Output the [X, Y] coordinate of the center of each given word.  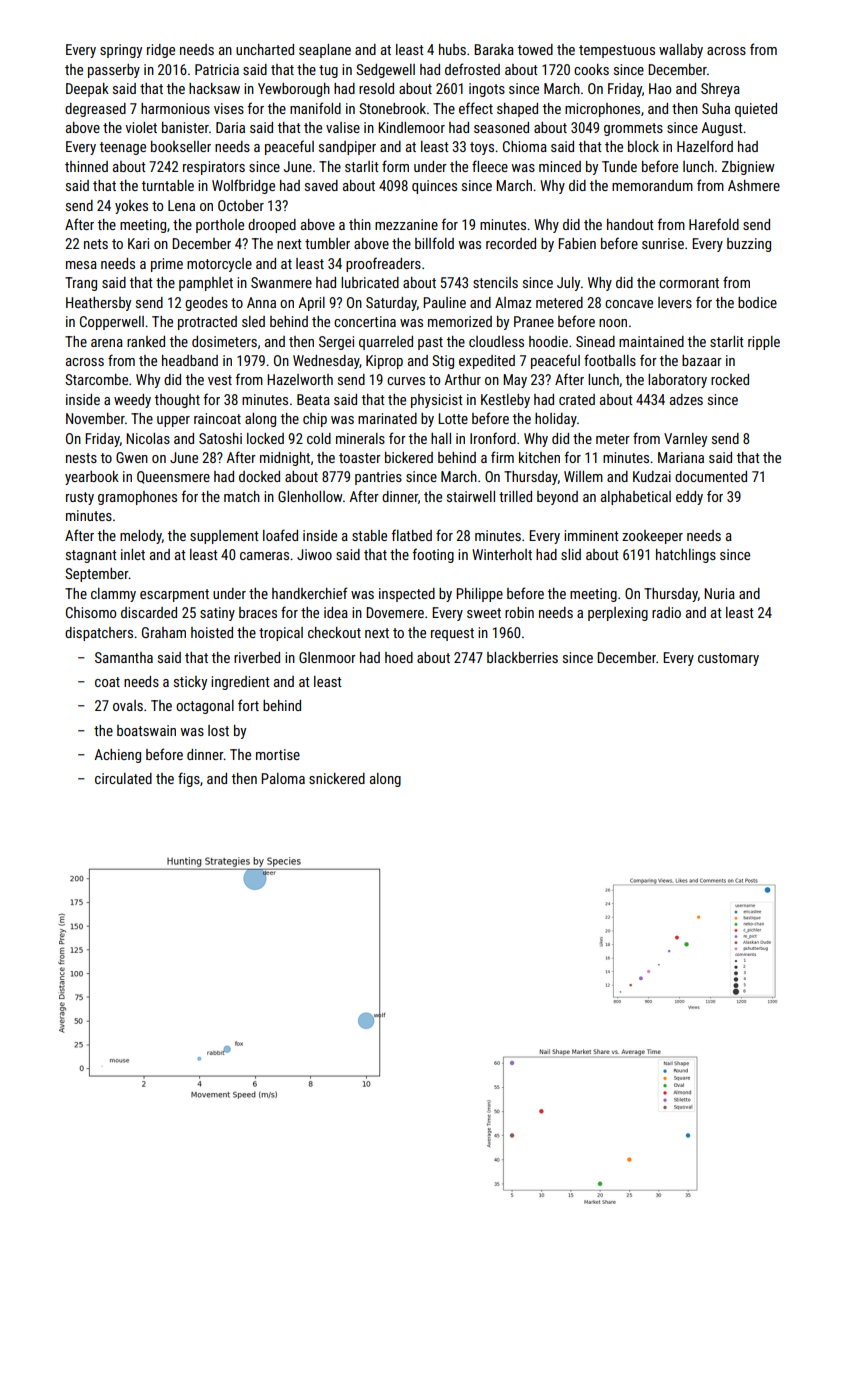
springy [121, 51]
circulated [123, 778]
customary [728, 659]
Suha [716, 108]
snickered [337, 778]
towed [535, 49]
